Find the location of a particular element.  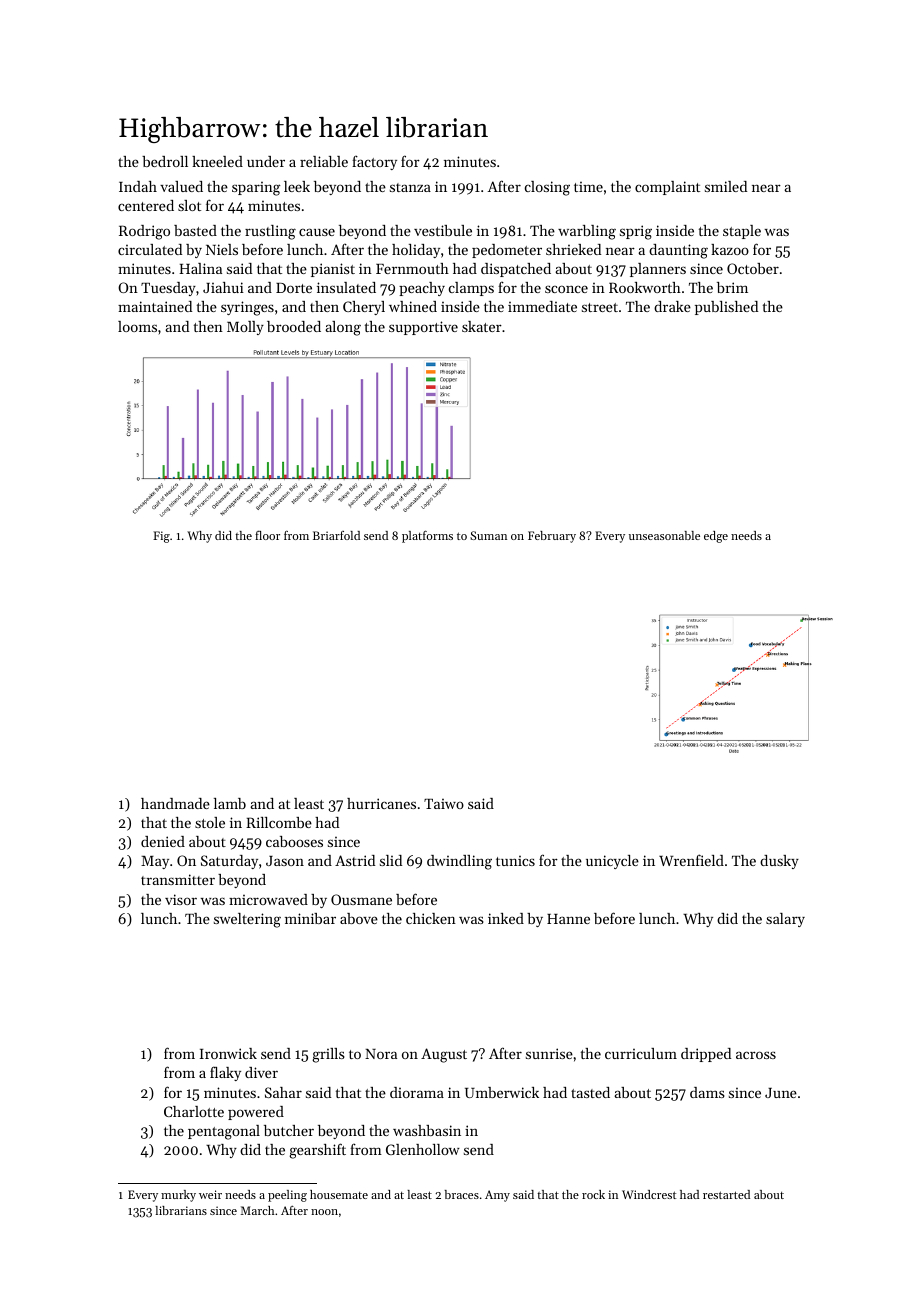

clamps is located at coordinates (471, 289).
